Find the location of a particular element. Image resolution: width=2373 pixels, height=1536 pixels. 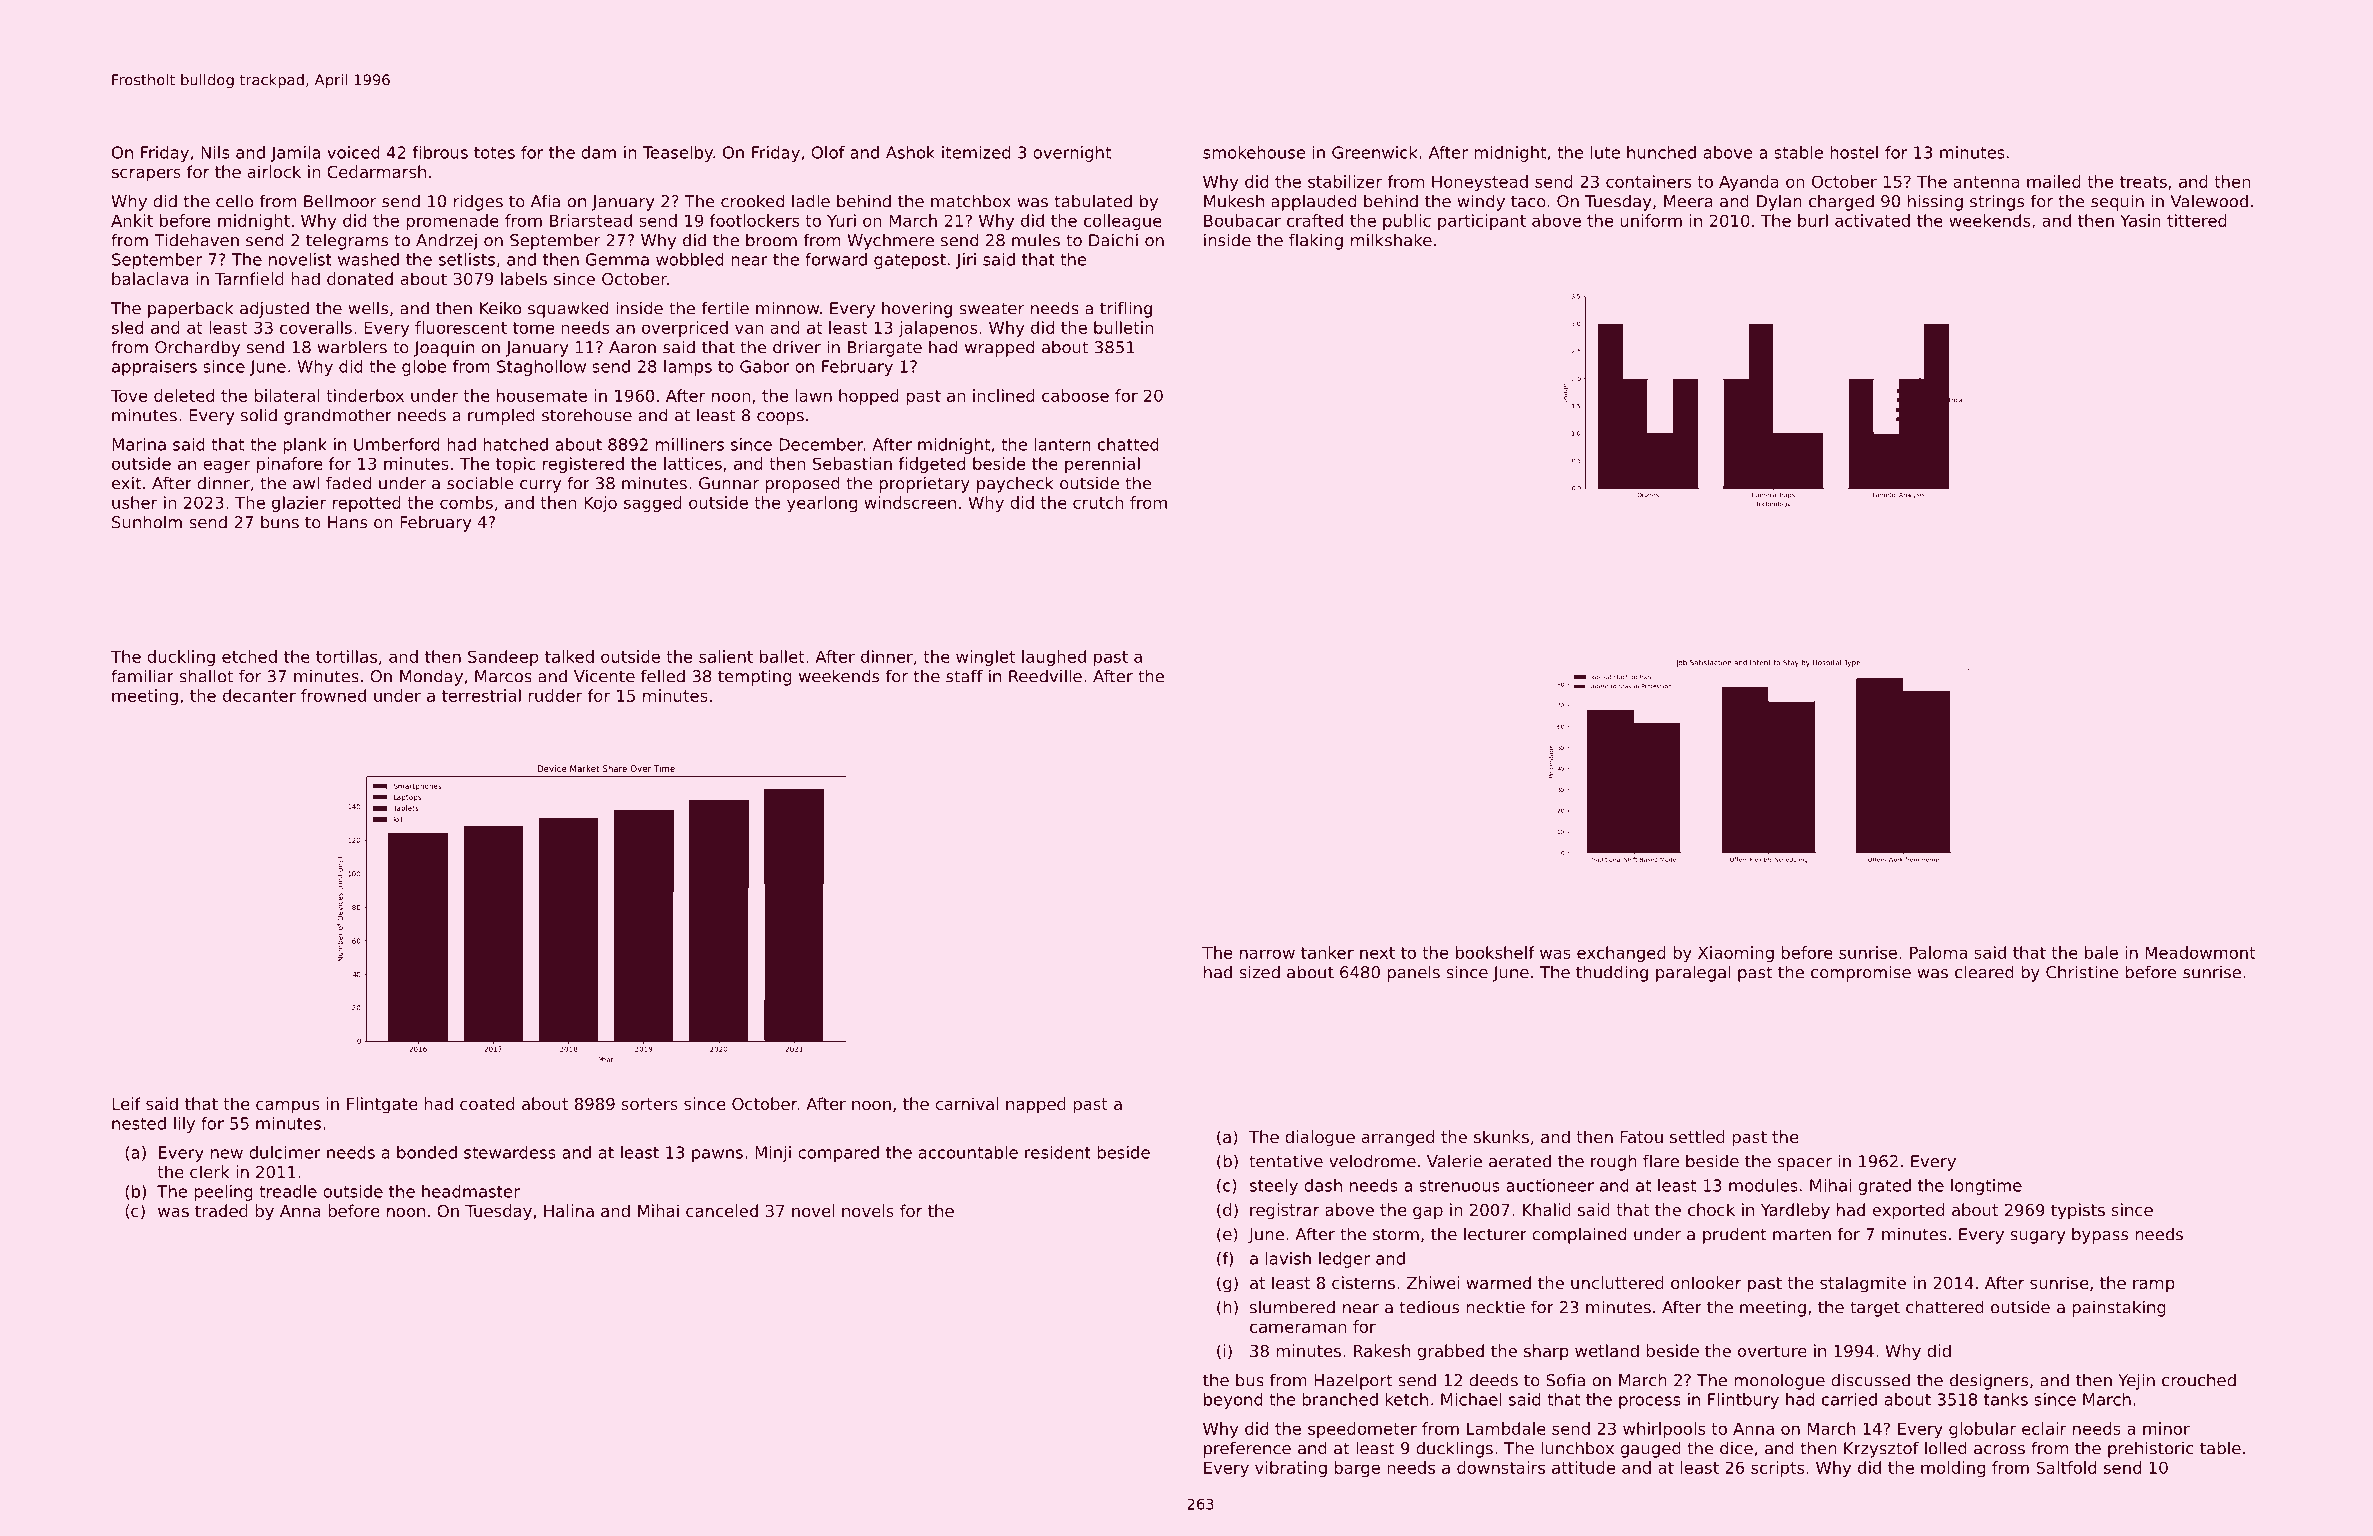

burl is located at coordinates (1813, 220).
